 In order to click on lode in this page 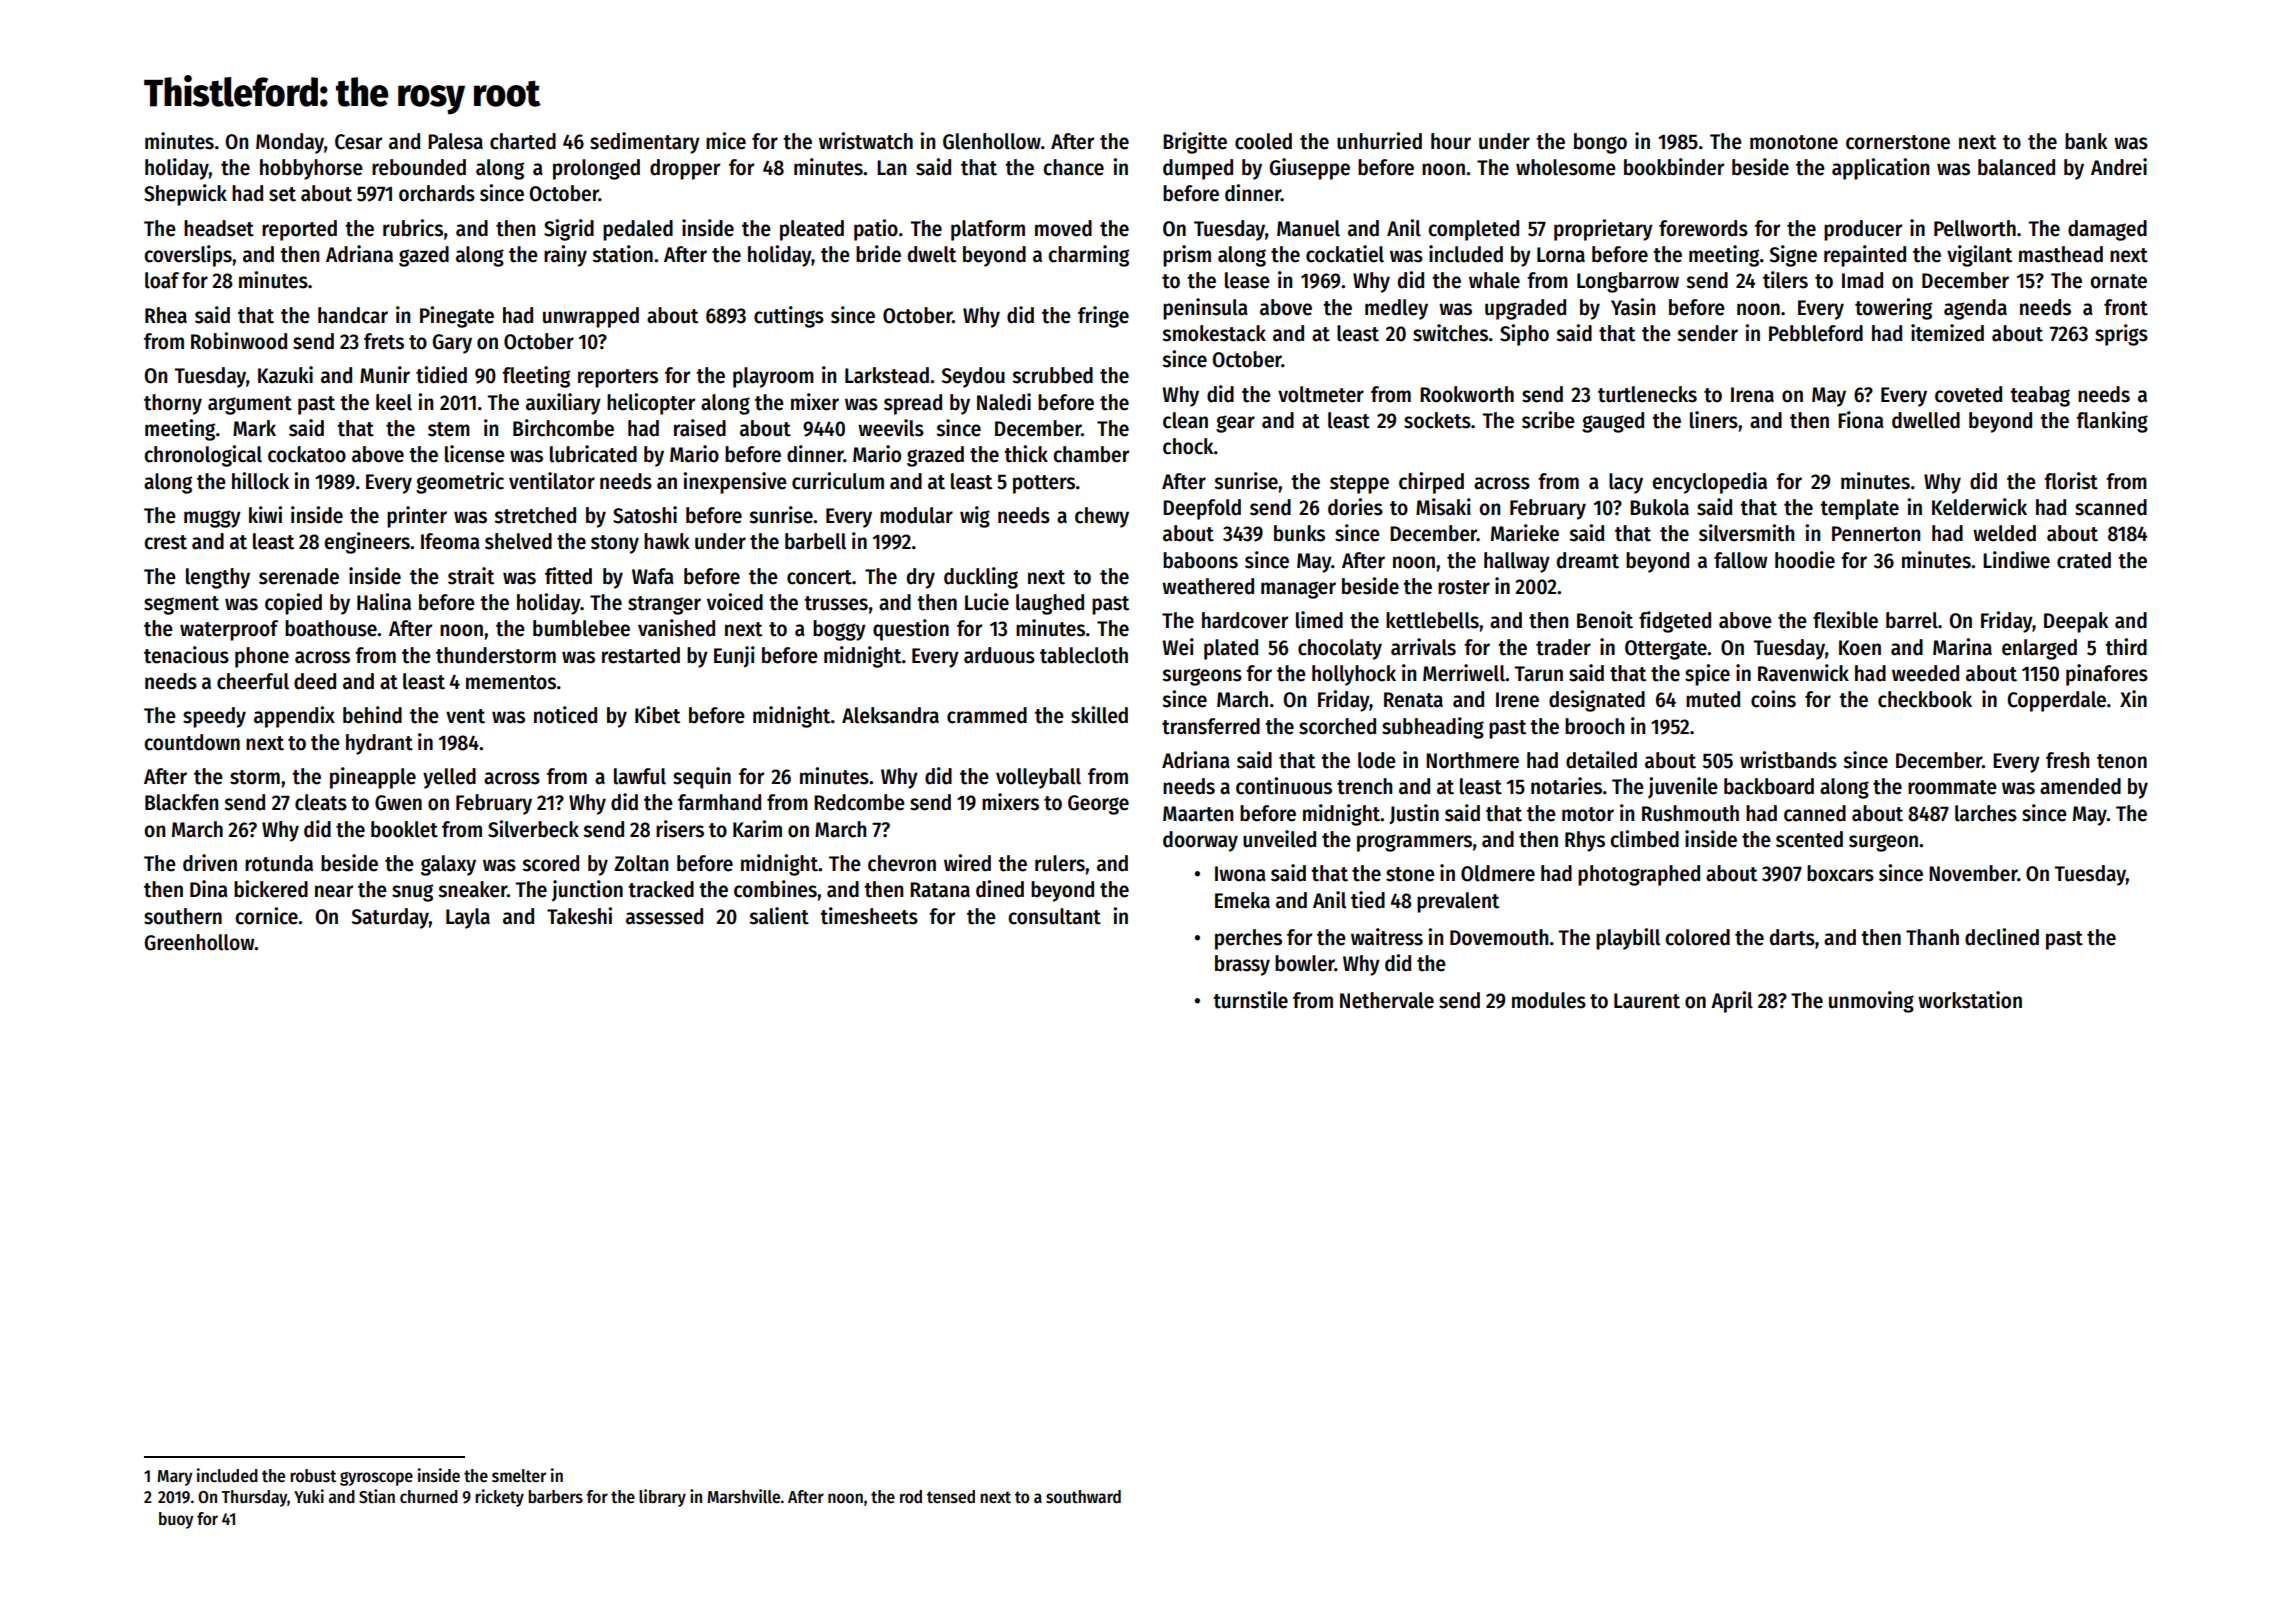, I will do `click(1377, 760)`.
